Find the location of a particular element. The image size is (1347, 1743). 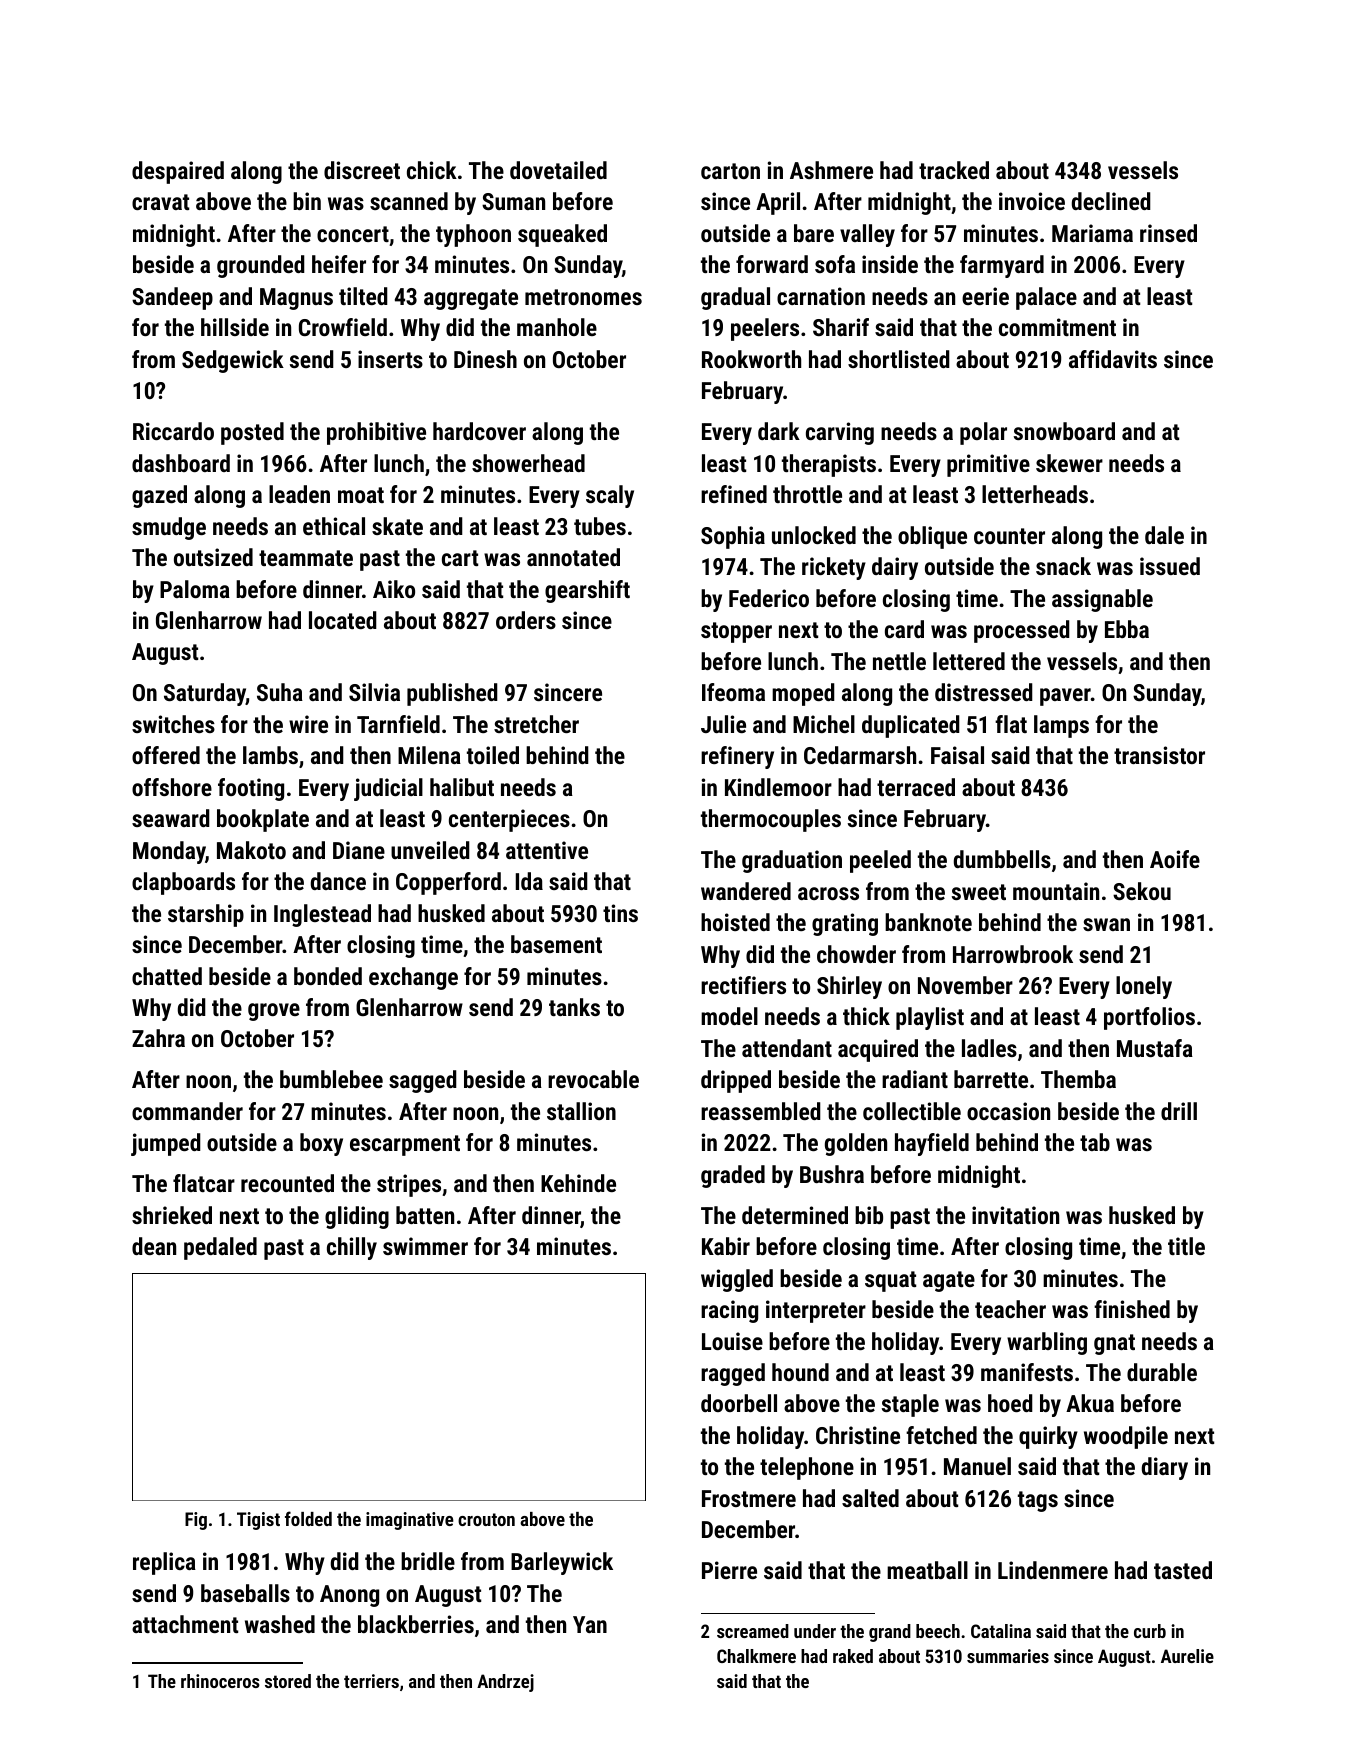

grounded is located at coordinates (261, 266).
